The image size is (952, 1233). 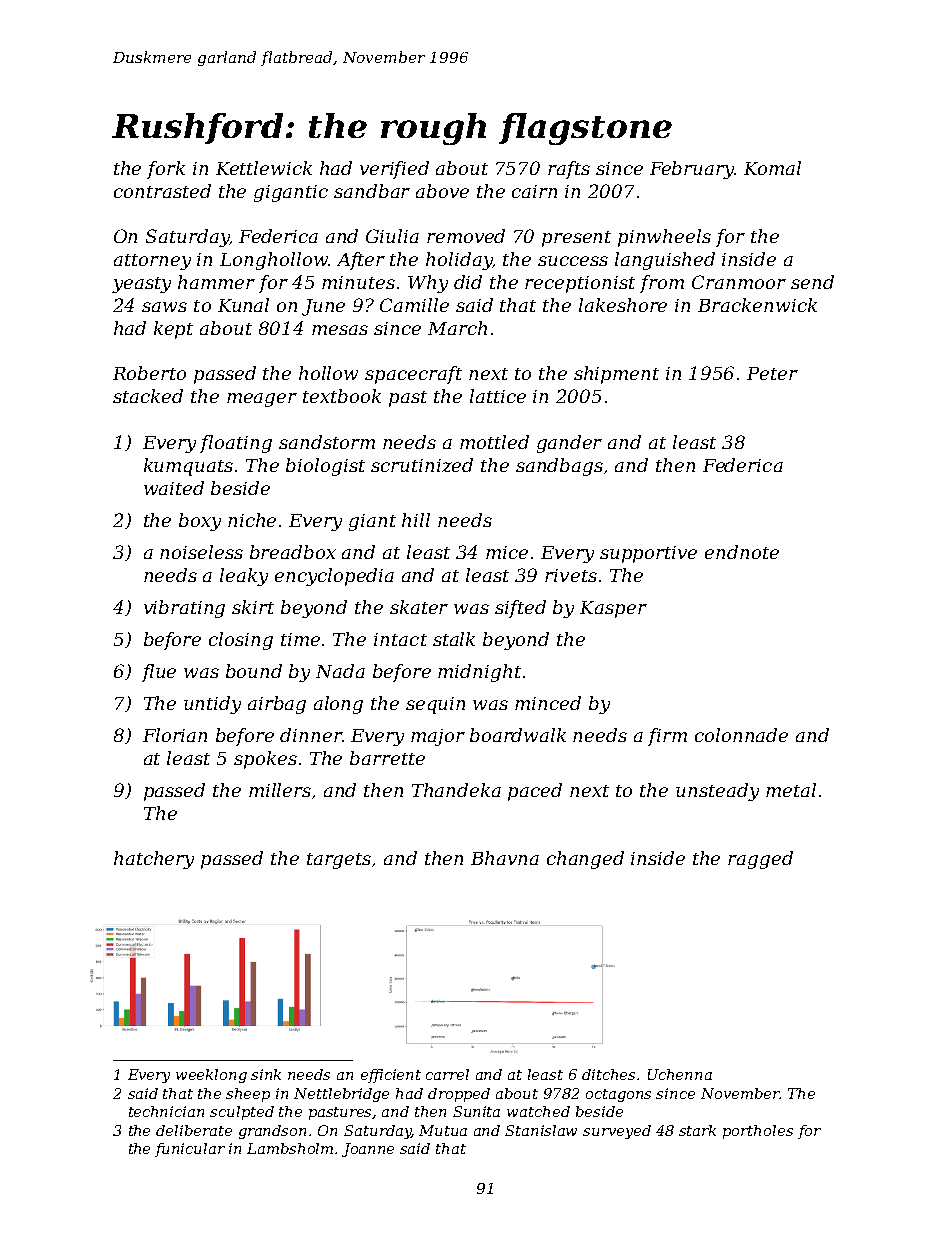 I want to click on Peter, so click(x=772, y=373).
